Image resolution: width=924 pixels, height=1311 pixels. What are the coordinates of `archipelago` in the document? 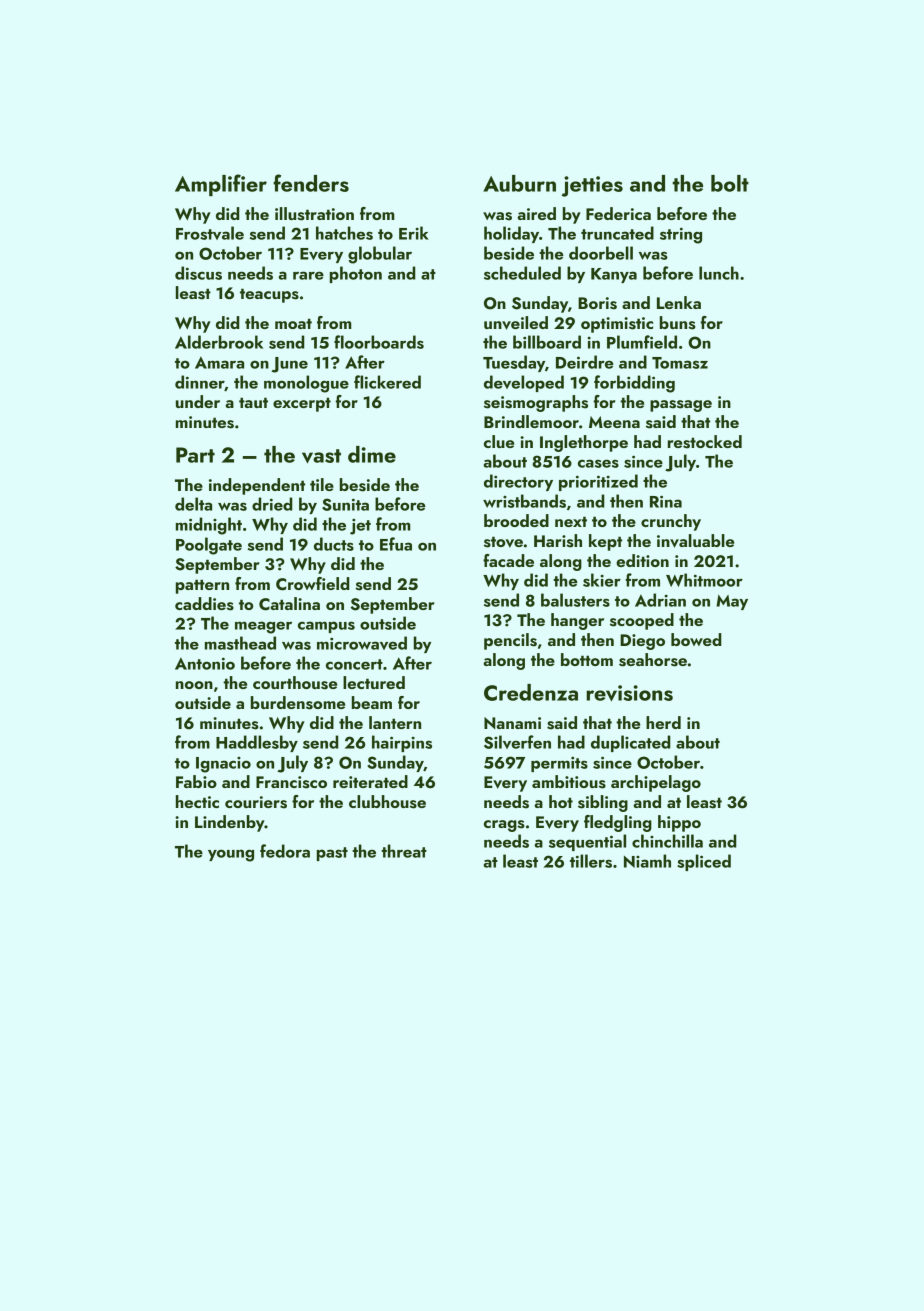 It's located at (656, 783).
